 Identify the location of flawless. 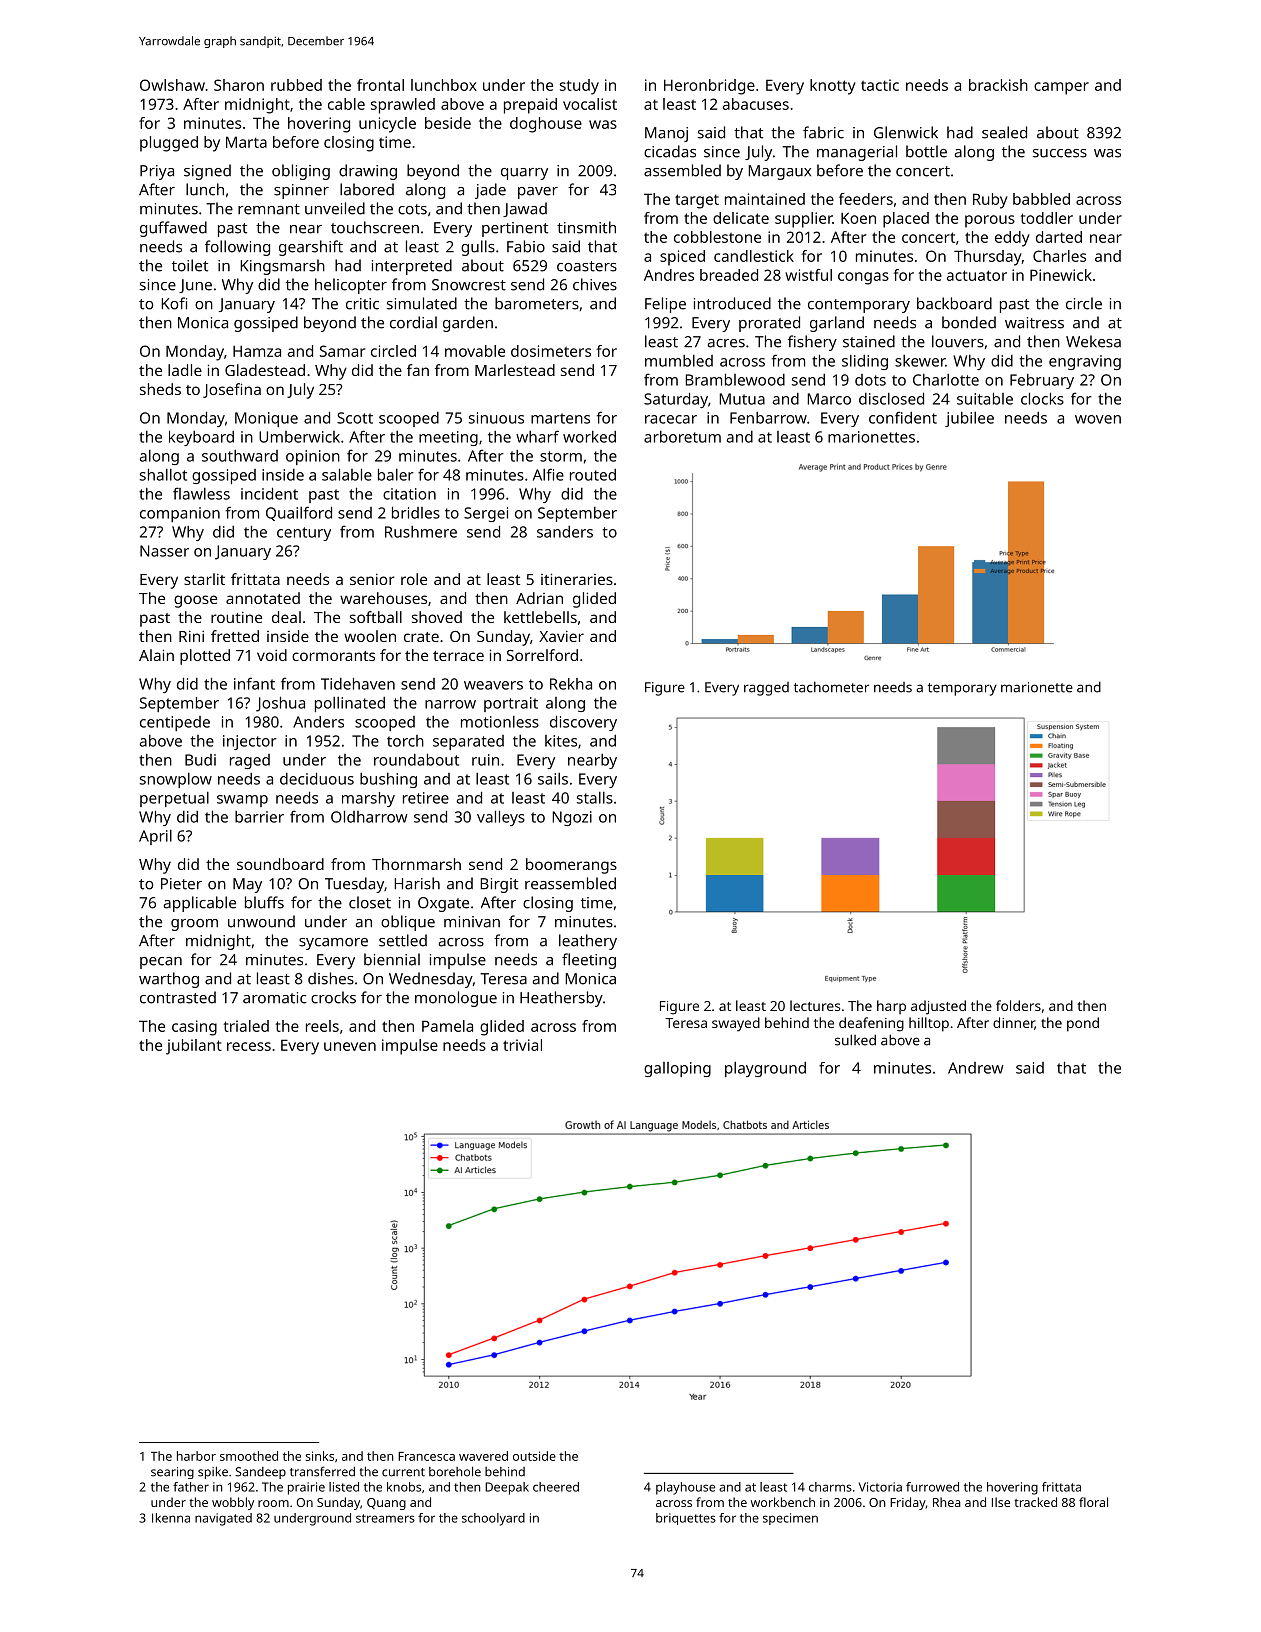
(201, 493).
